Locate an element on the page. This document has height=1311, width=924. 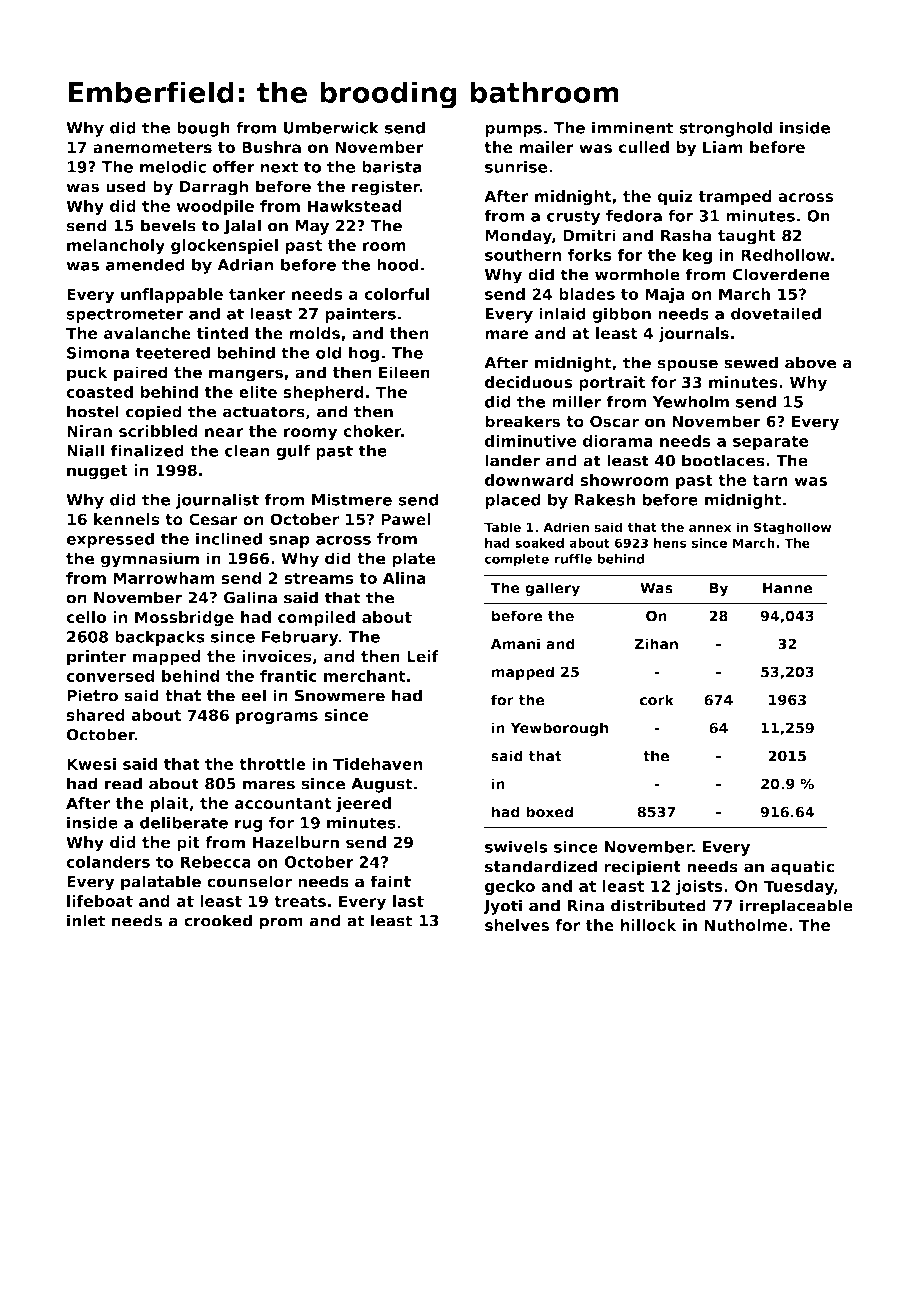
hood is located at coordinates (397, 264).
